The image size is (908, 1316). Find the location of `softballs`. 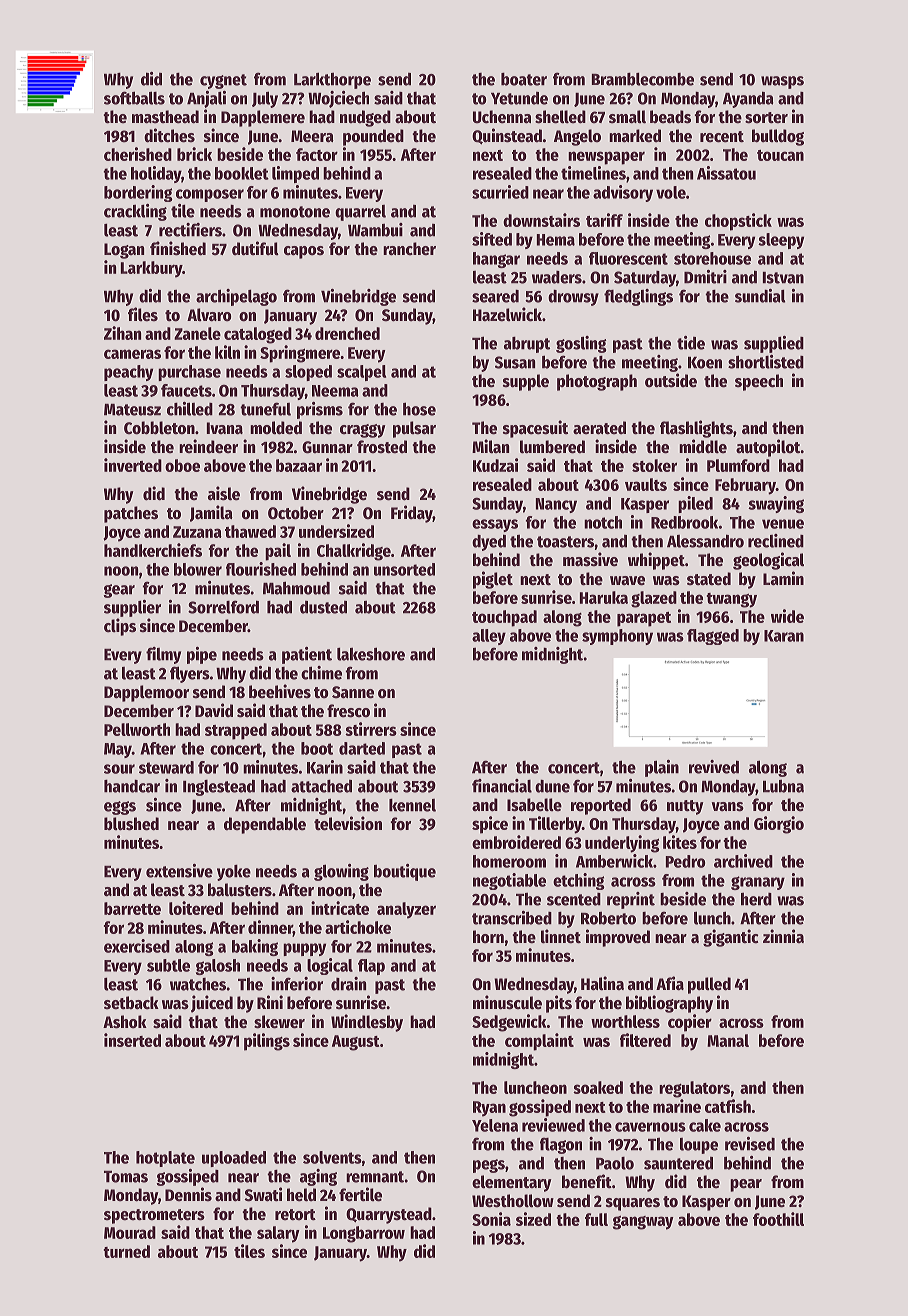

softballs is located at coordinates (134, 98).
